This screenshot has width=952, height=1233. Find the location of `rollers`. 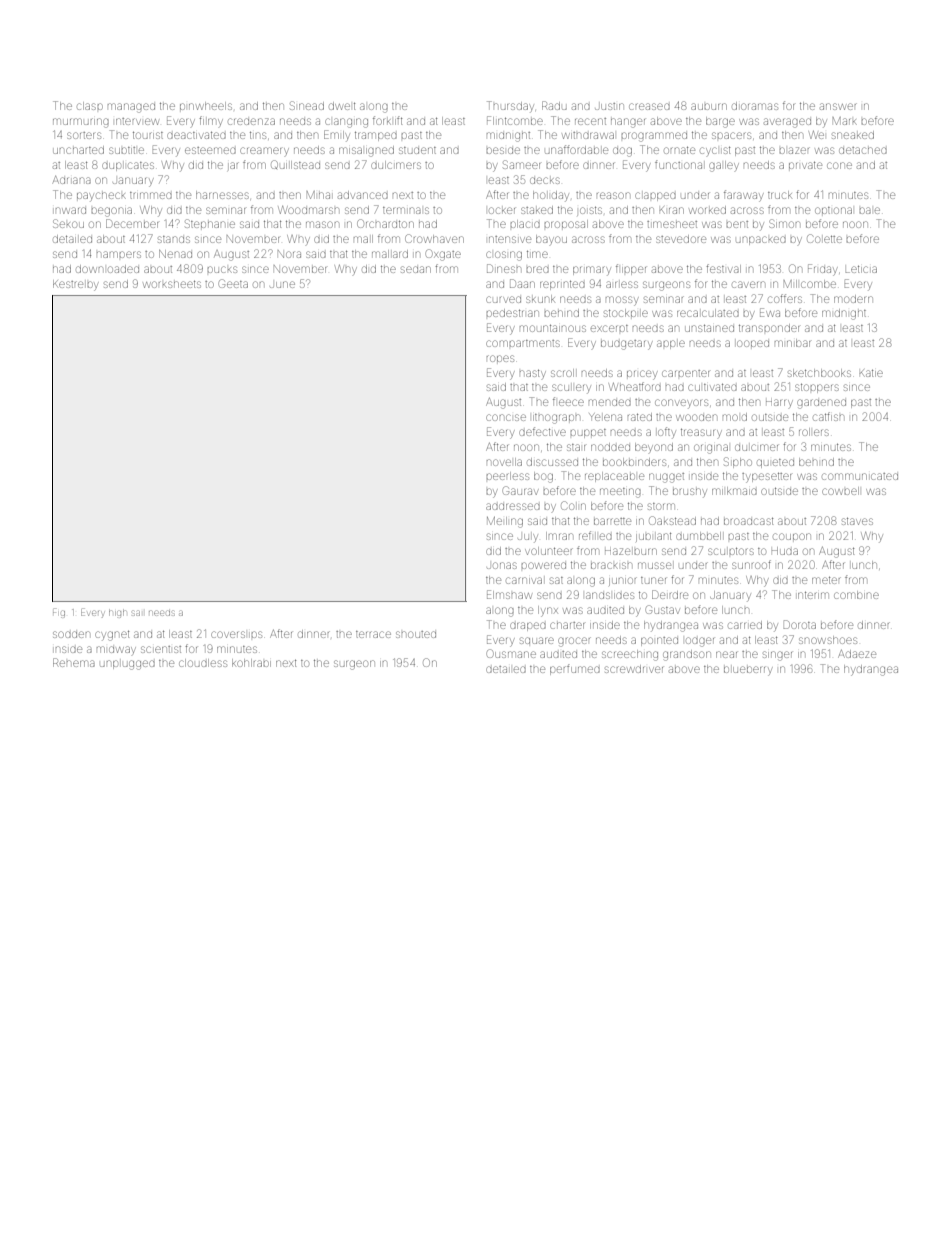

rollers is located at coordinates (814, 432).
